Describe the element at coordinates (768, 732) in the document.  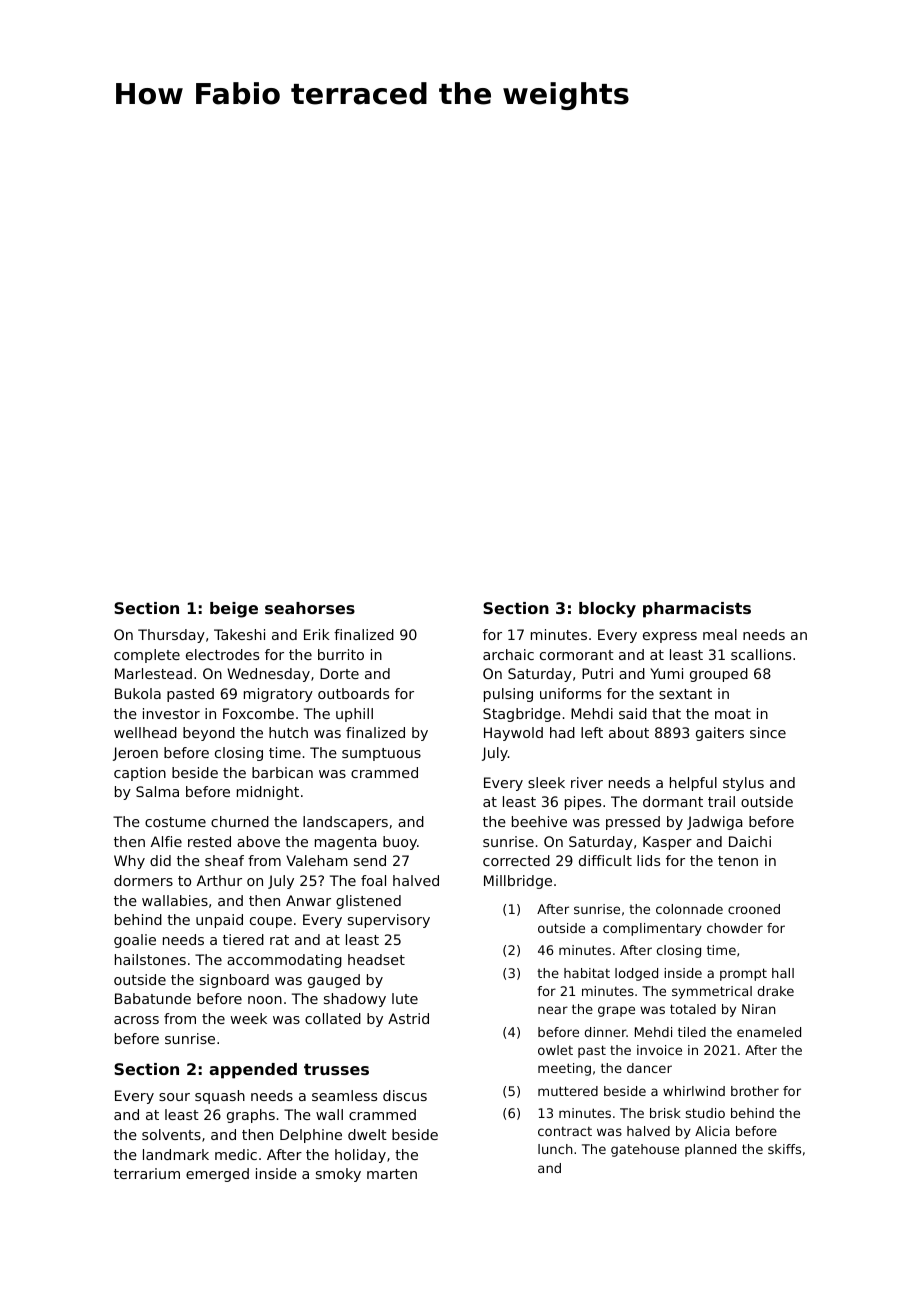
I see `since` at that location.
